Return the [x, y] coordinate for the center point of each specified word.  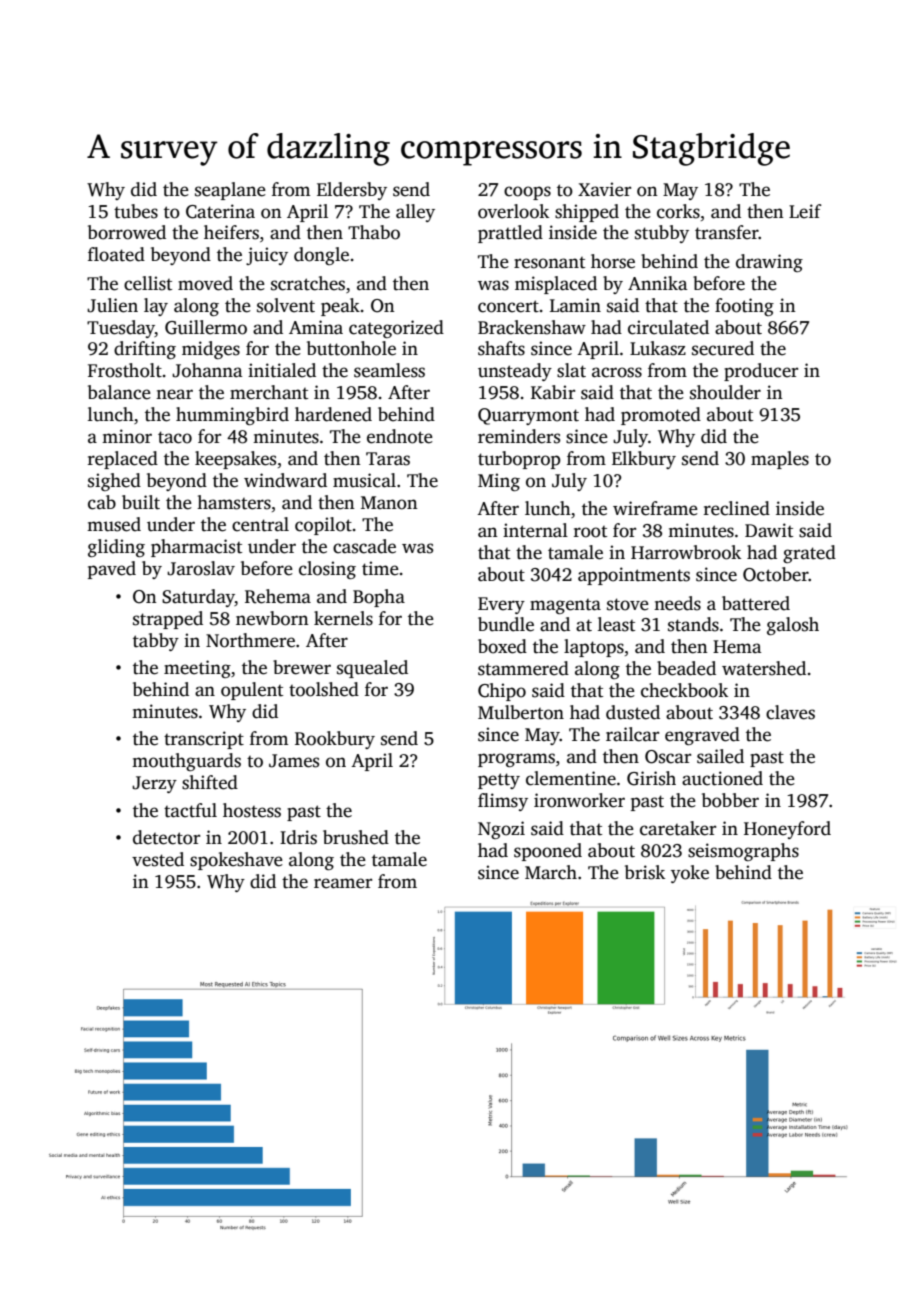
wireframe [655, 508]
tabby [156, 642]
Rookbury [335, 740]
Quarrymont [528, 416]
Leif [805, 211]
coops [527, 193]
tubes [136, 211]
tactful [190, 810]
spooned [548, 852]
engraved [702, 736]
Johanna [207, 370]
